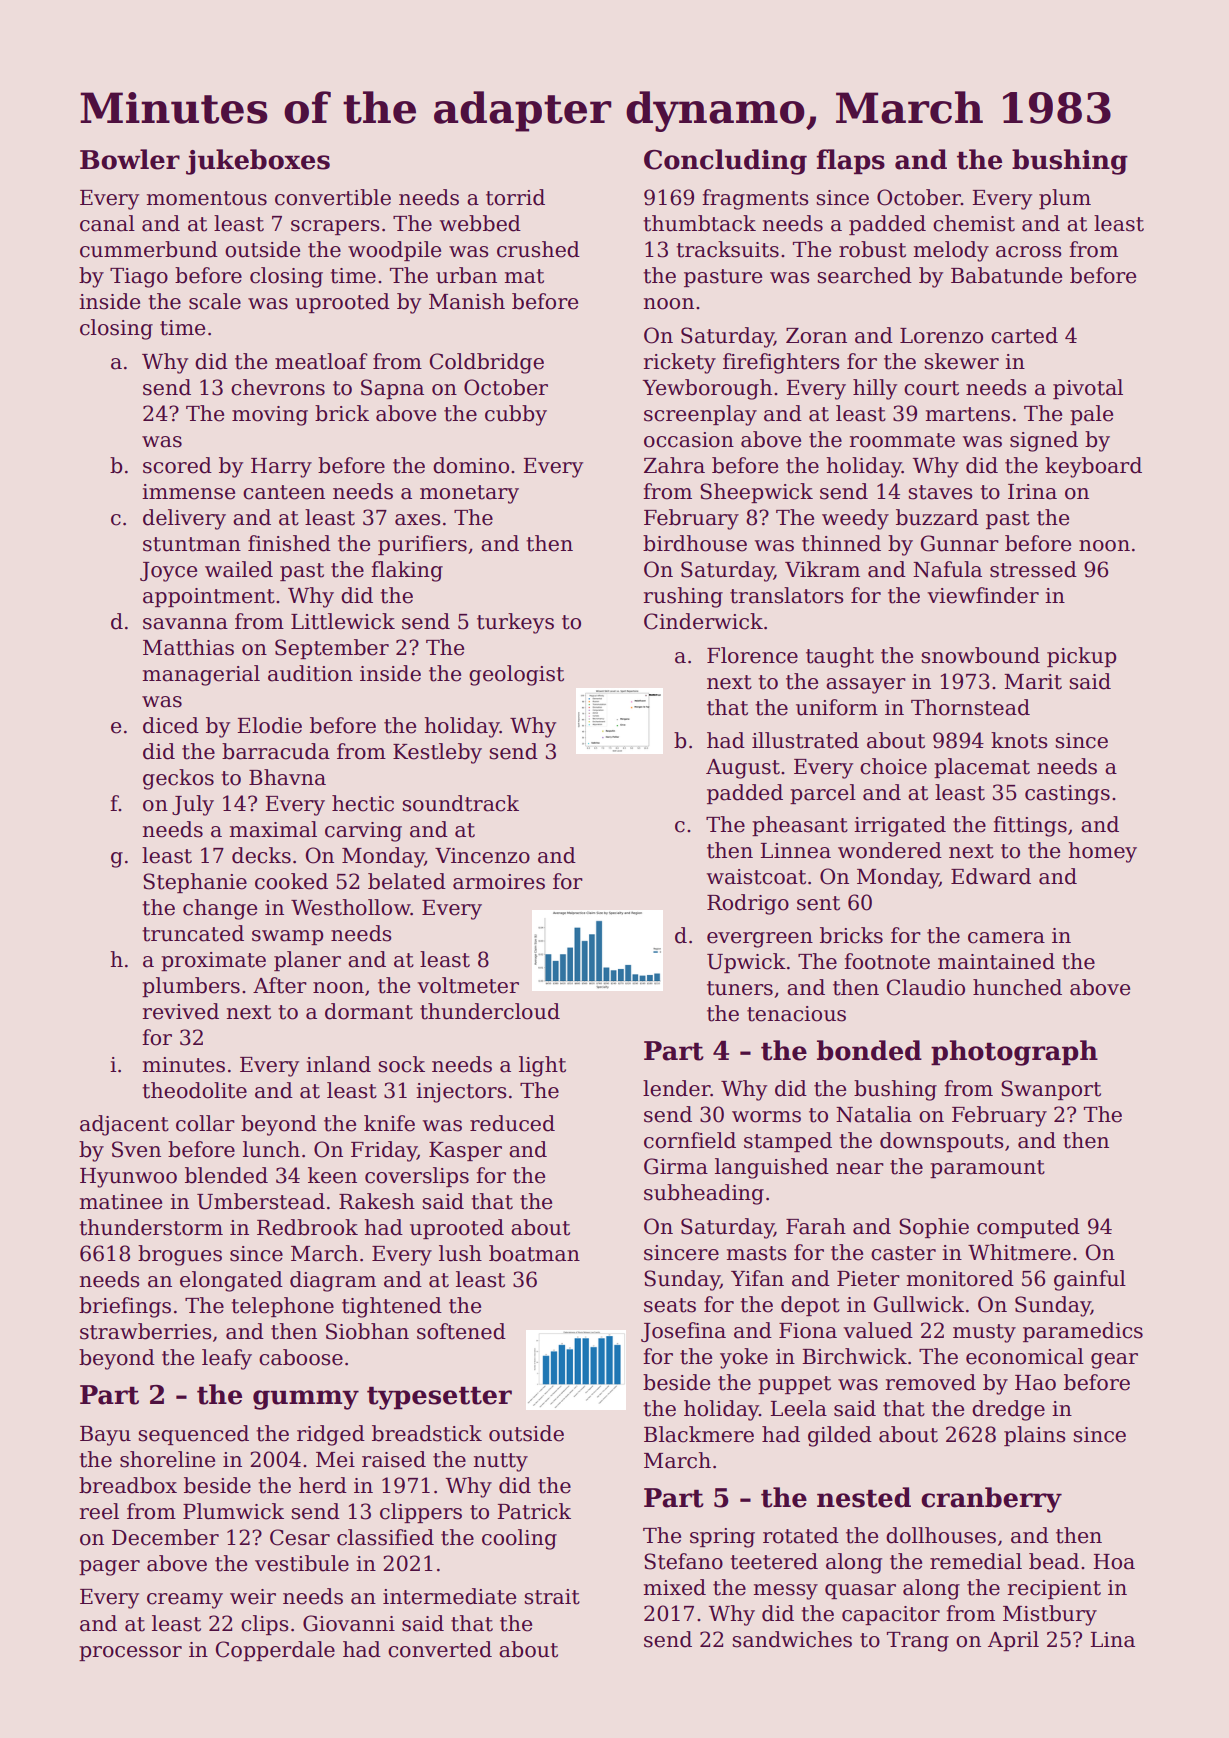 The image size is (1229, 1738). What do you see at coordinates (725, 162) in the image?
I see `Concluding` at bounding box center [725, 162].
